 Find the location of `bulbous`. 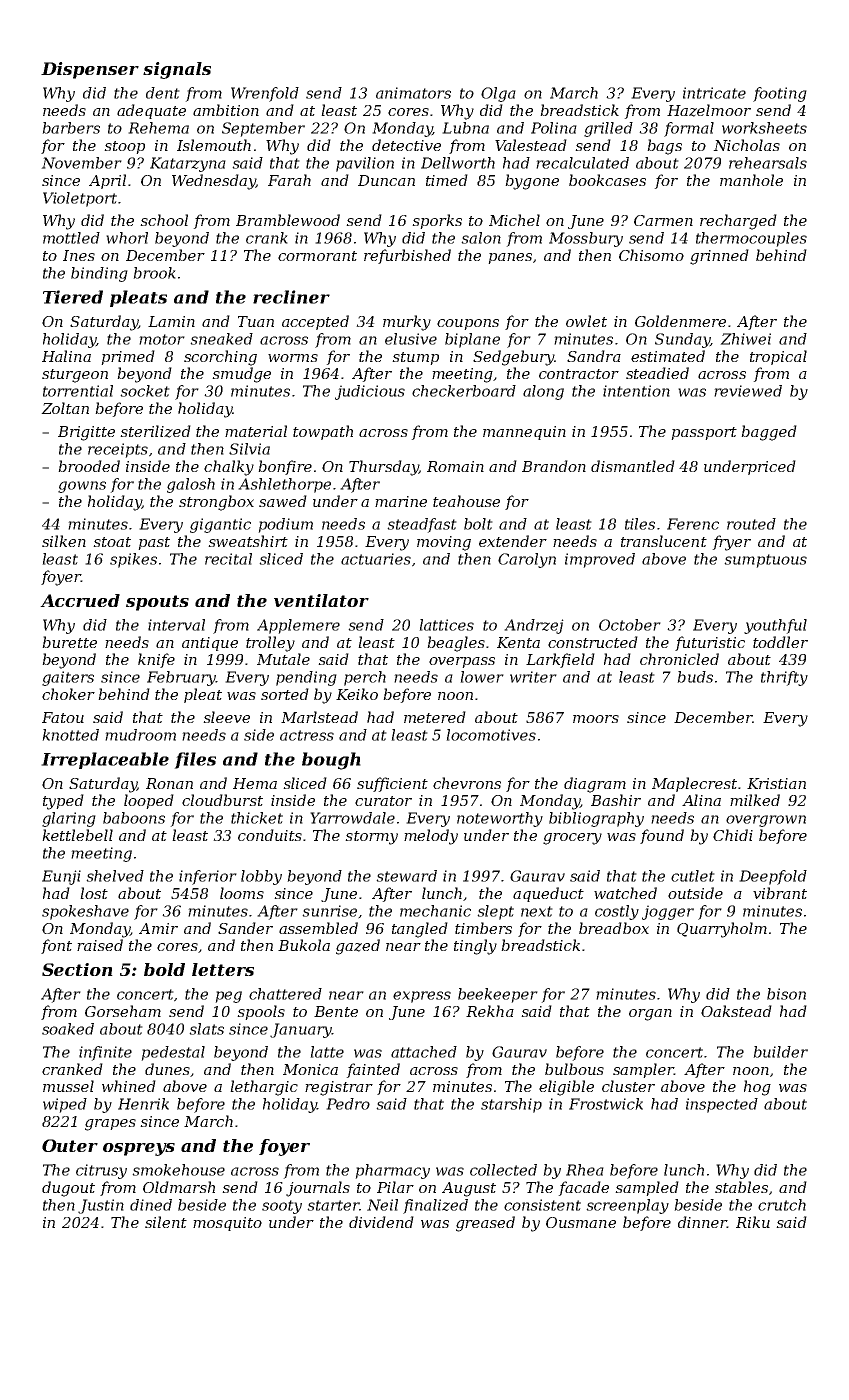

bulbous is located at coordinates (574, 1069).
